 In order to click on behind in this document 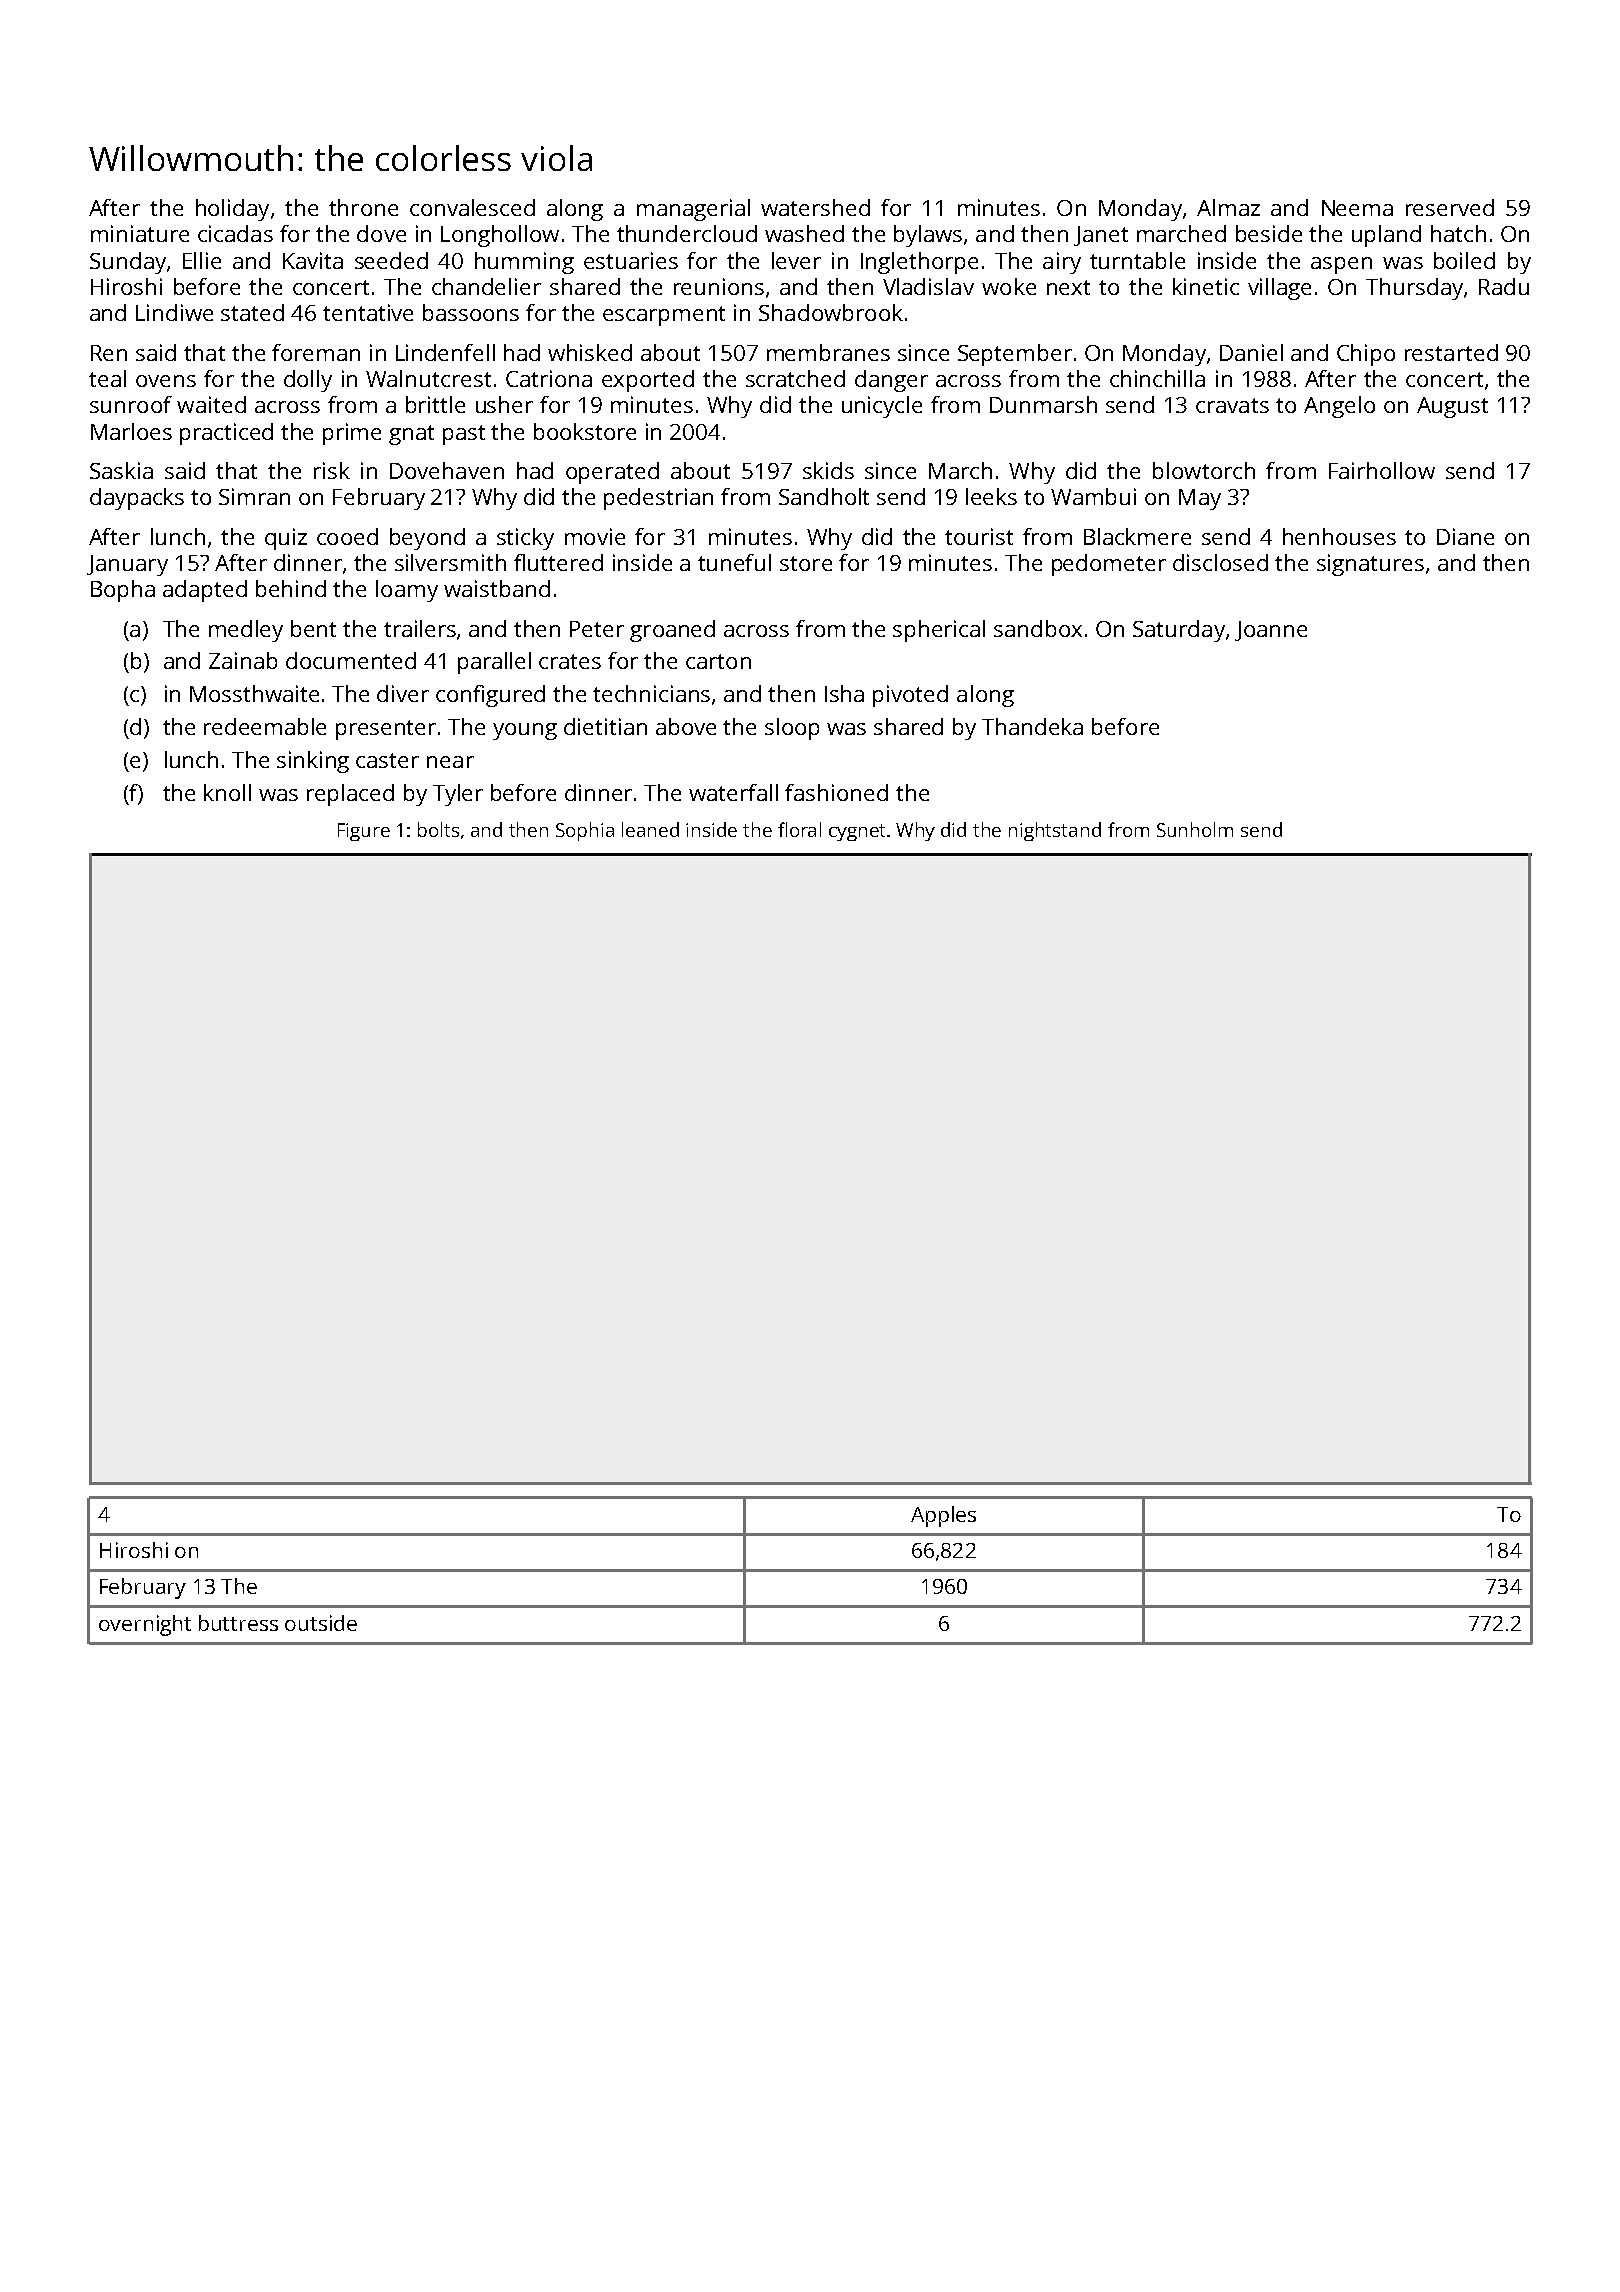, I will do `click(291, 588)`.
